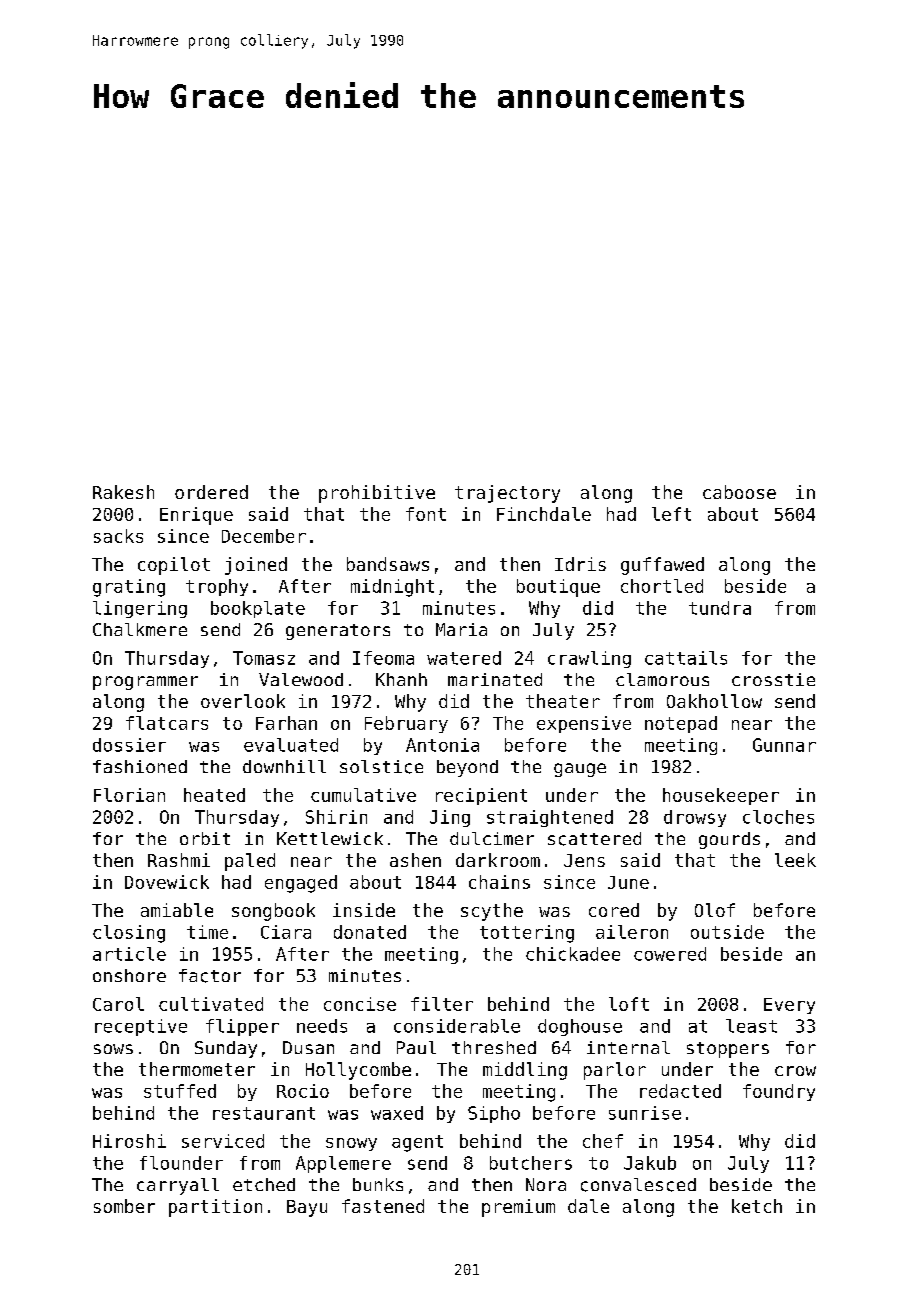  What do you see at coordinates (778, 817) in the screenshot?
I see `cloches` at bounding box center [778, 817].
